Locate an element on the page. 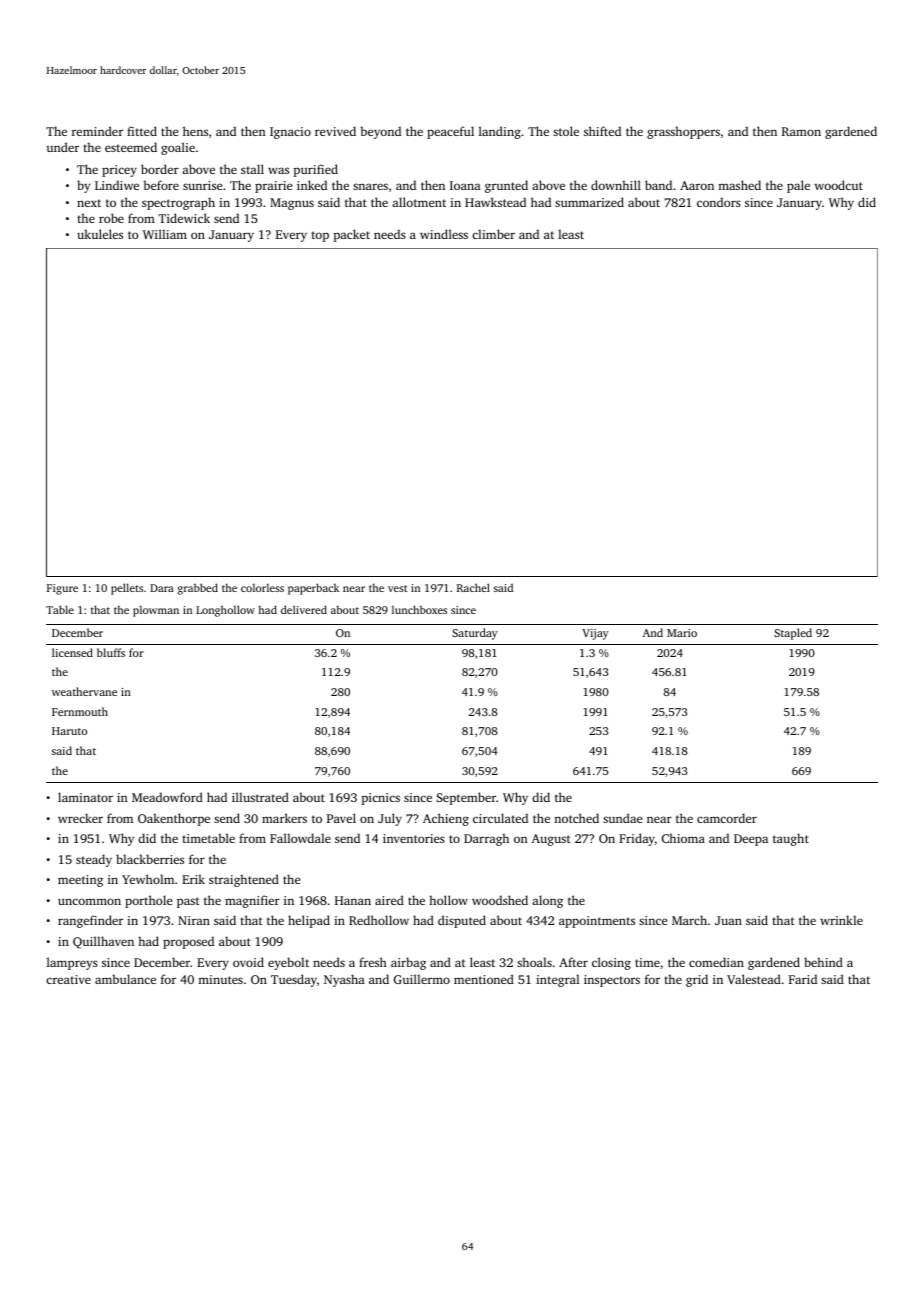  along is located at coordinates (547, 901).
